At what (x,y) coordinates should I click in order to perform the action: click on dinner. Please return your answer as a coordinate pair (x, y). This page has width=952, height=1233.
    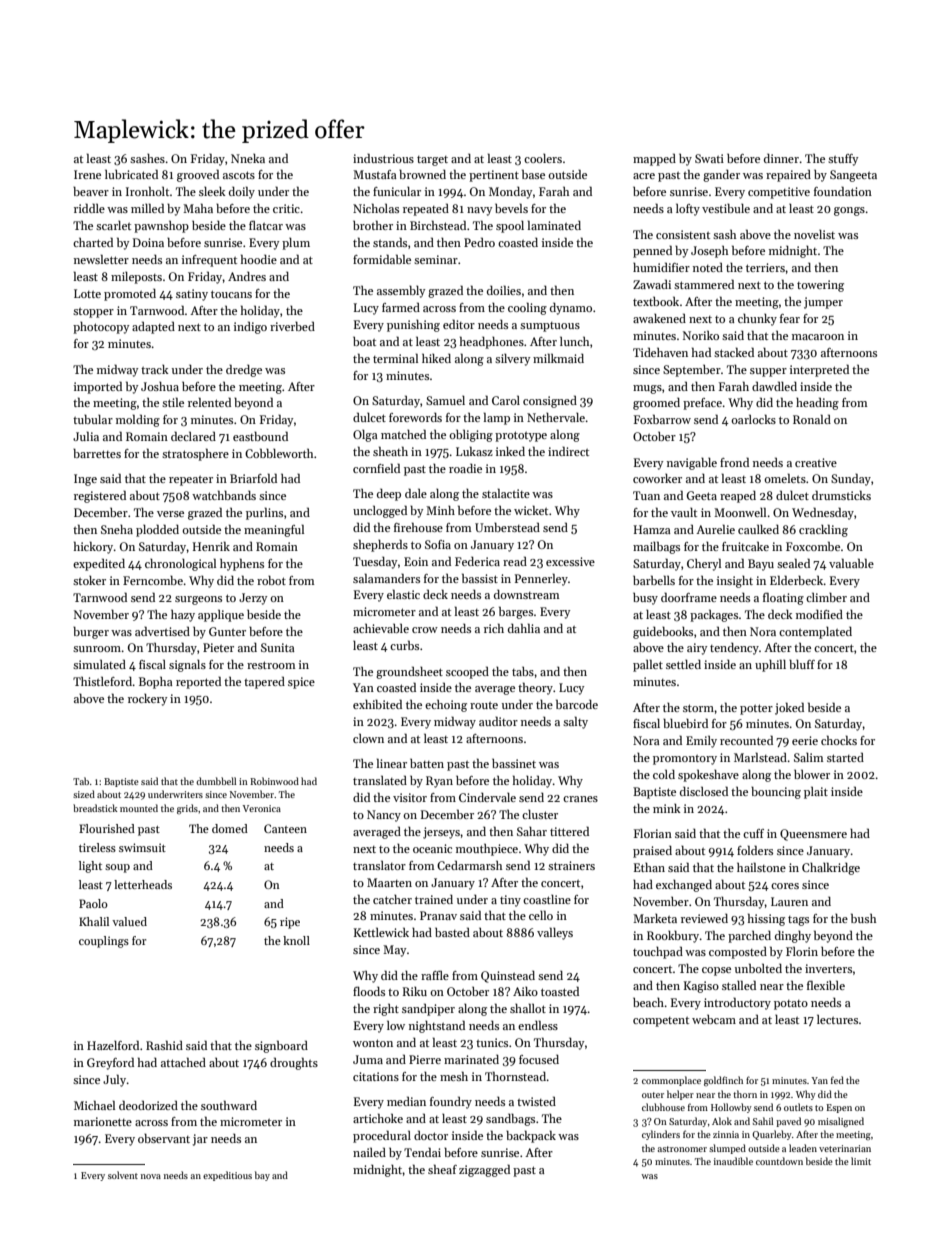
    Looking at the image, I should click on (781, 158).
